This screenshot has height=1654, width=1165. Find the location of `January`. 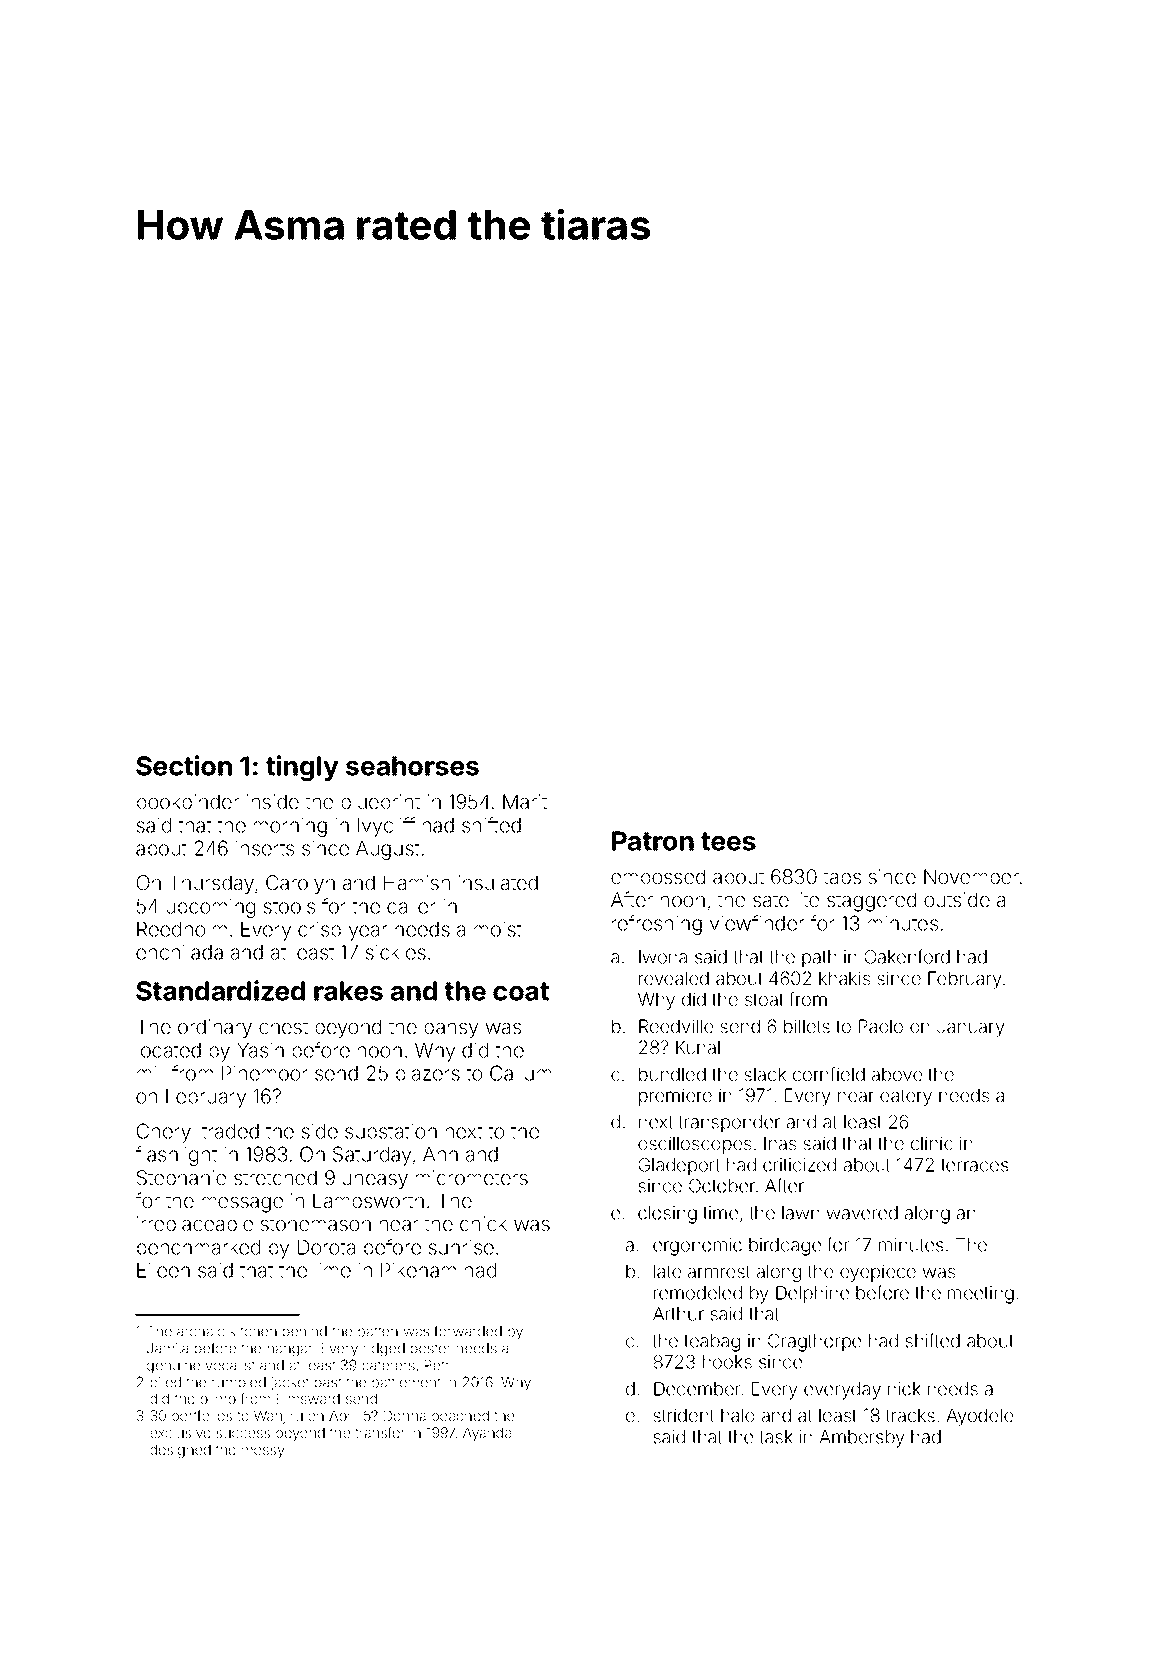

January is located at coordinates (971, 1028).
